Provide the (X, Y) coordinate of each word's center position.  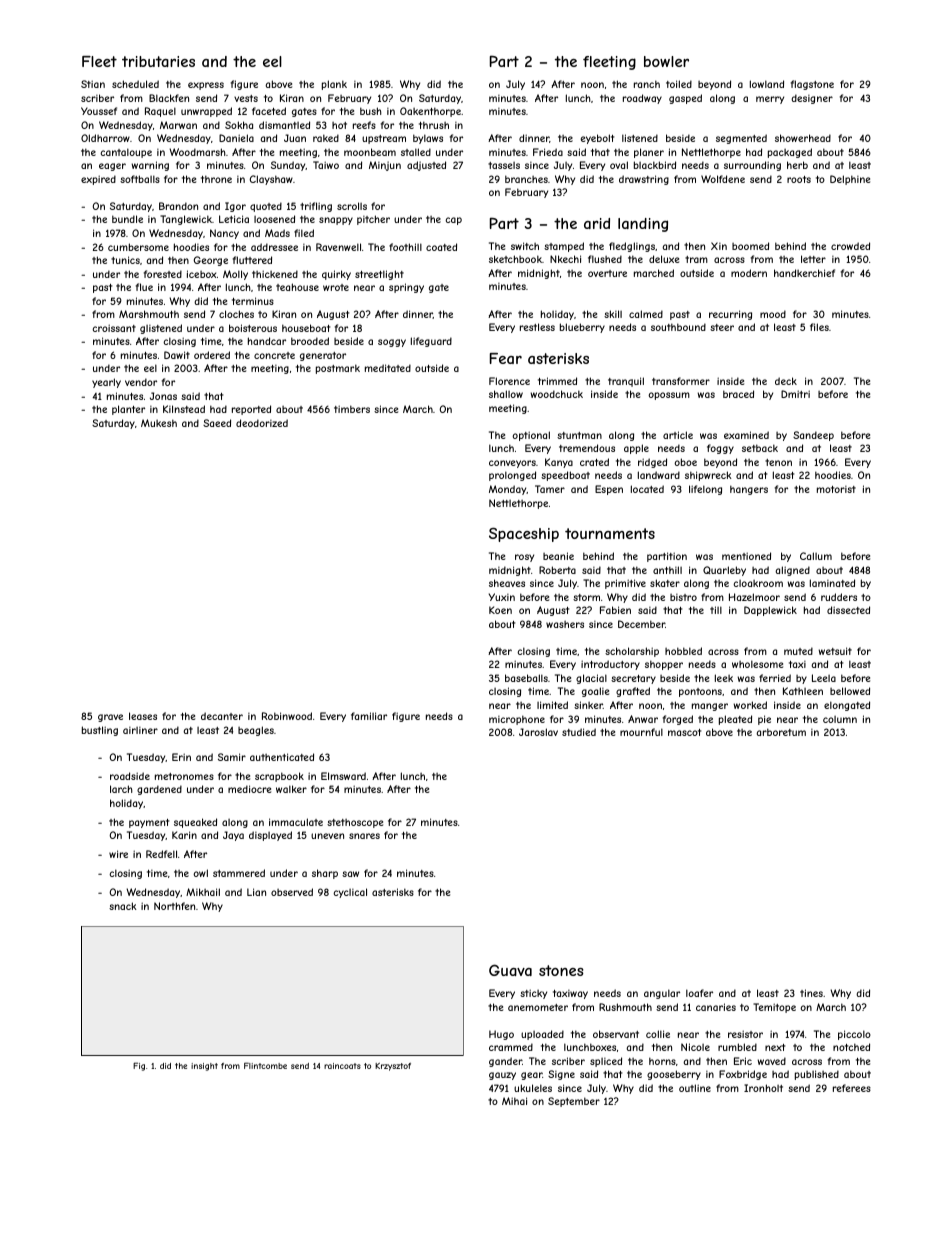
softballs (140, 179)
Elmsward (343, 776)
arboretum (781, 732)
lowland (767, 84)
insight (204, 1067)
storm (586, 597)
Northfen (174, 906)
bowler (666, 61)
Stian (93, 84)
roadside (130, 776)
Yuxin (502, 597)
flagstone (812, 85)
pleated (735, 720)
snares (364, 836)
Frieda (548, 152)
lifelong (705, 490)
